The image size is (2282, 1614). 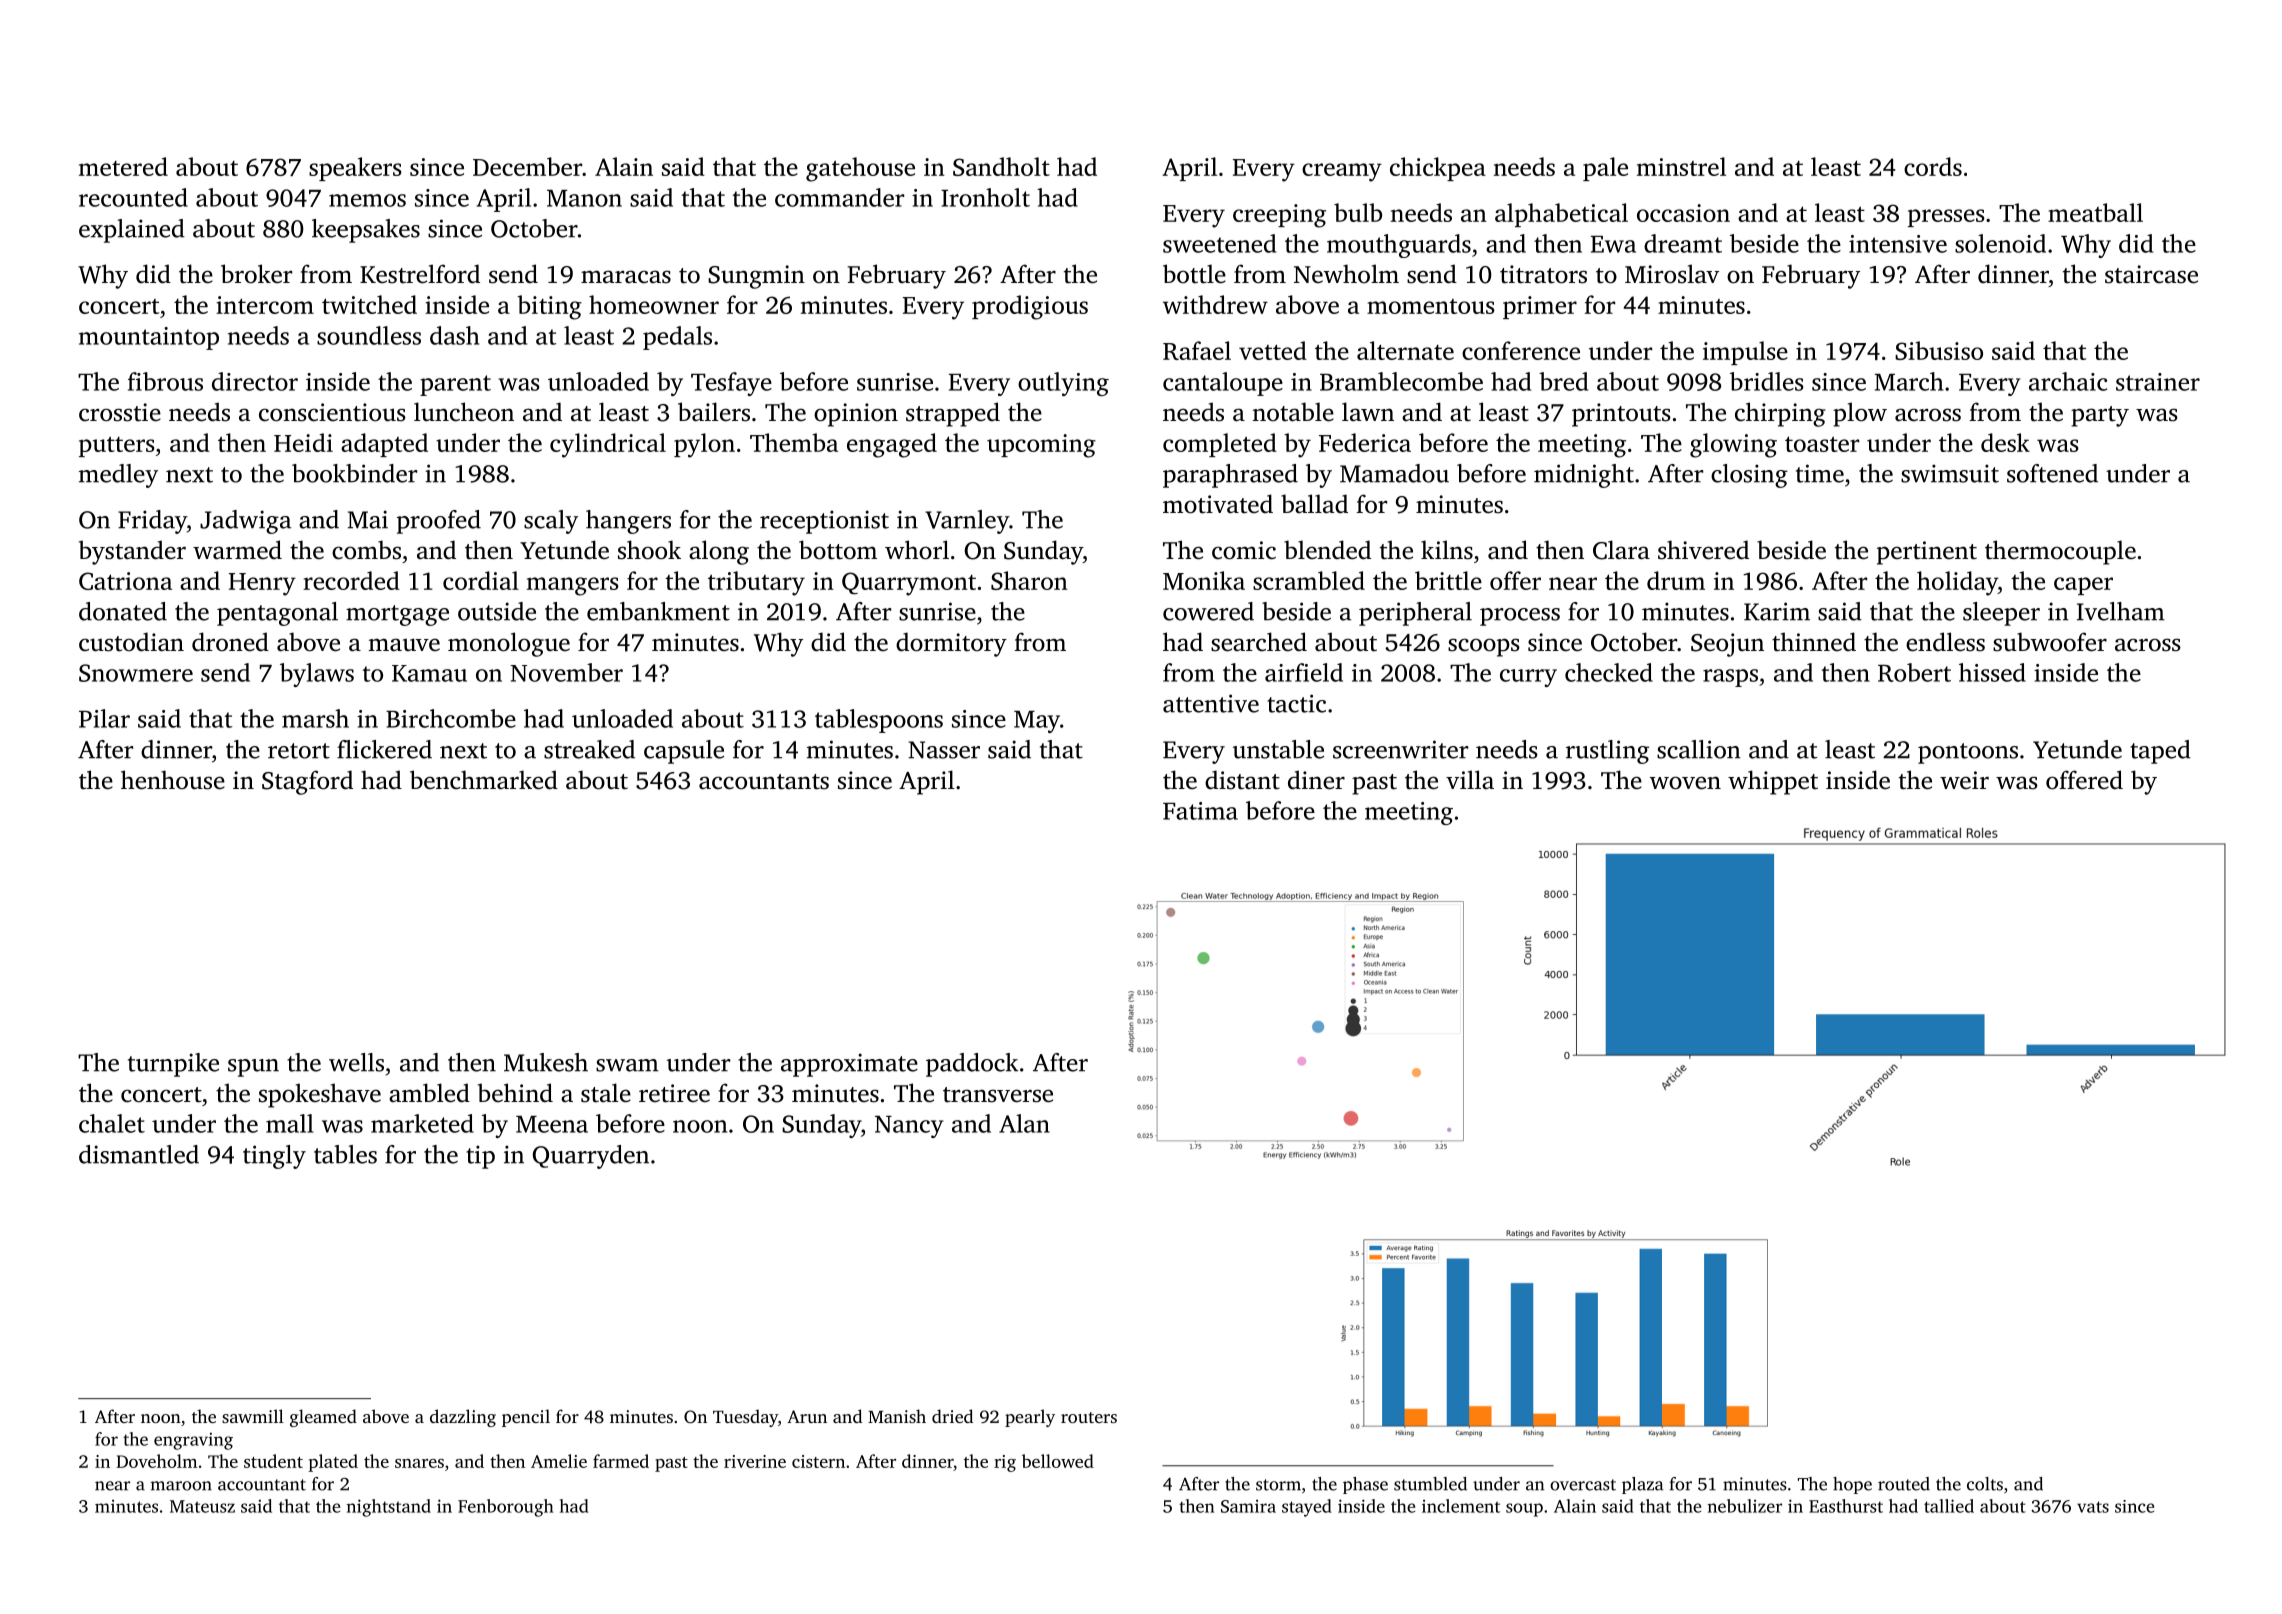 I want to click on transverse, so click(x=998, y=1095).
